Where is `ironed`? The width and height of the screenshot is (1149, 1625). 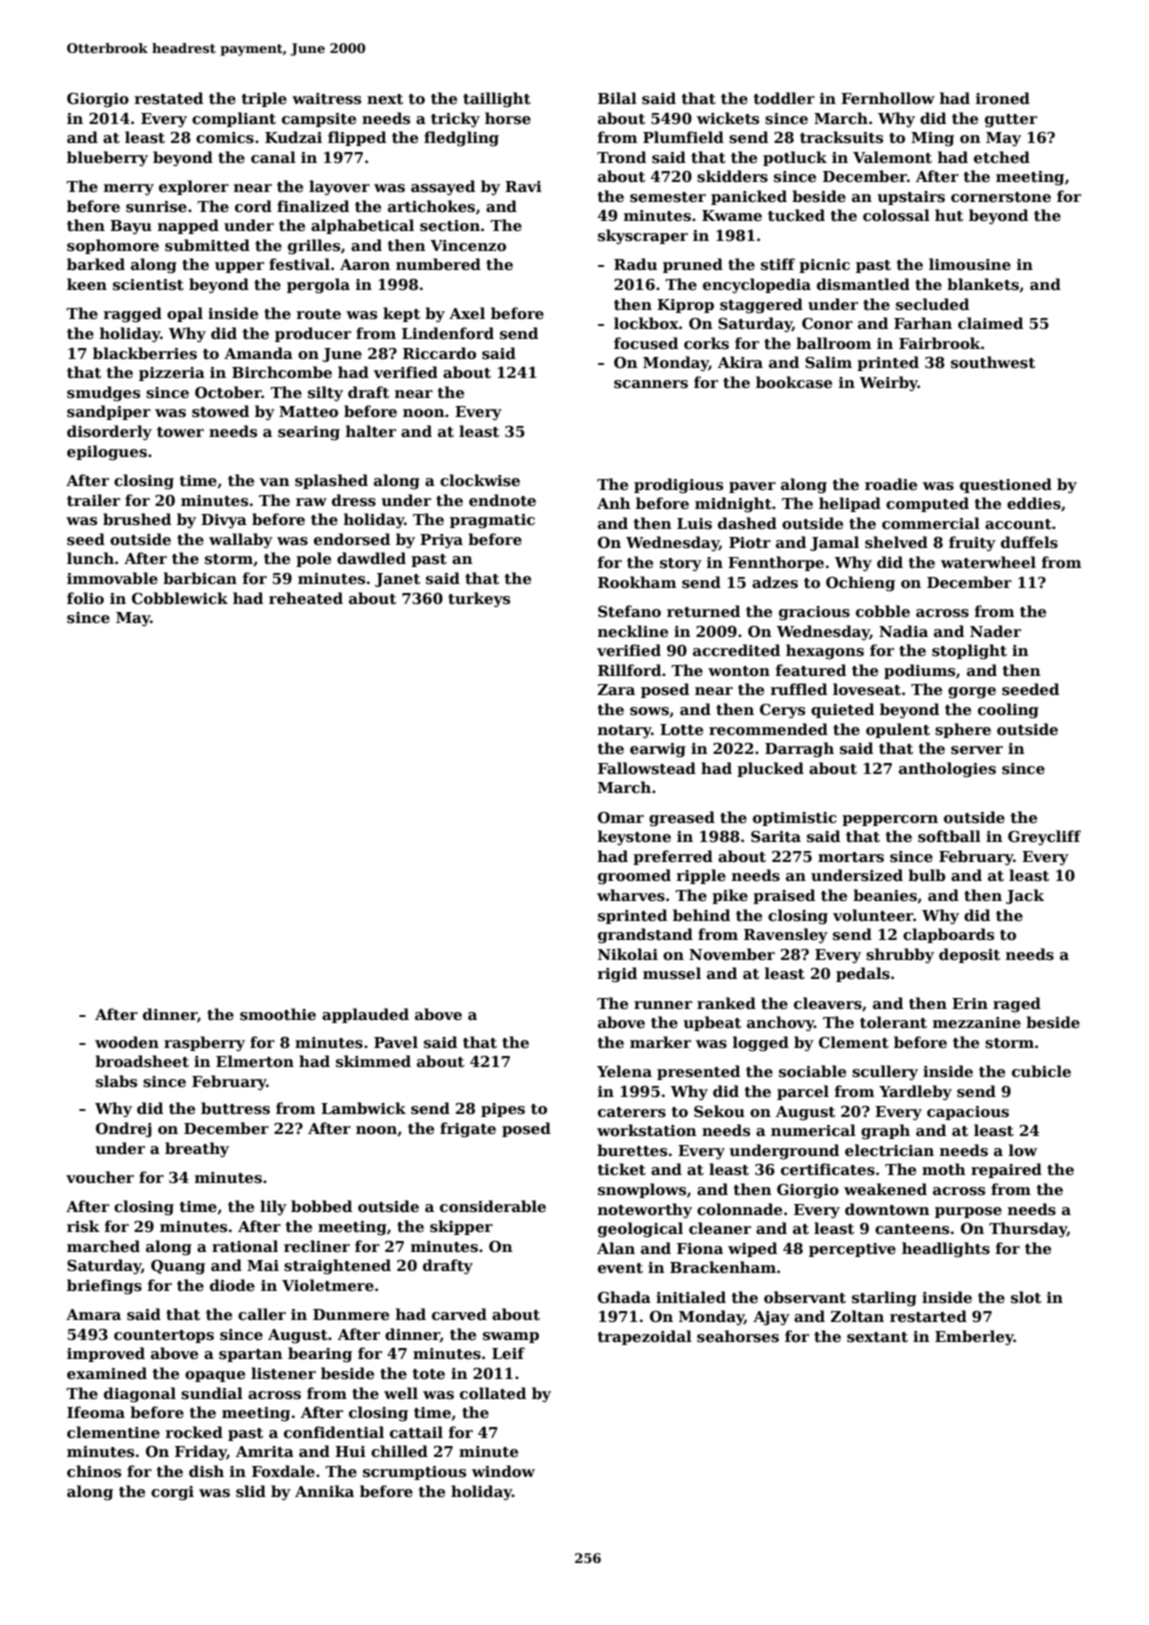
ironed is located at coordinates (1003, 98).
